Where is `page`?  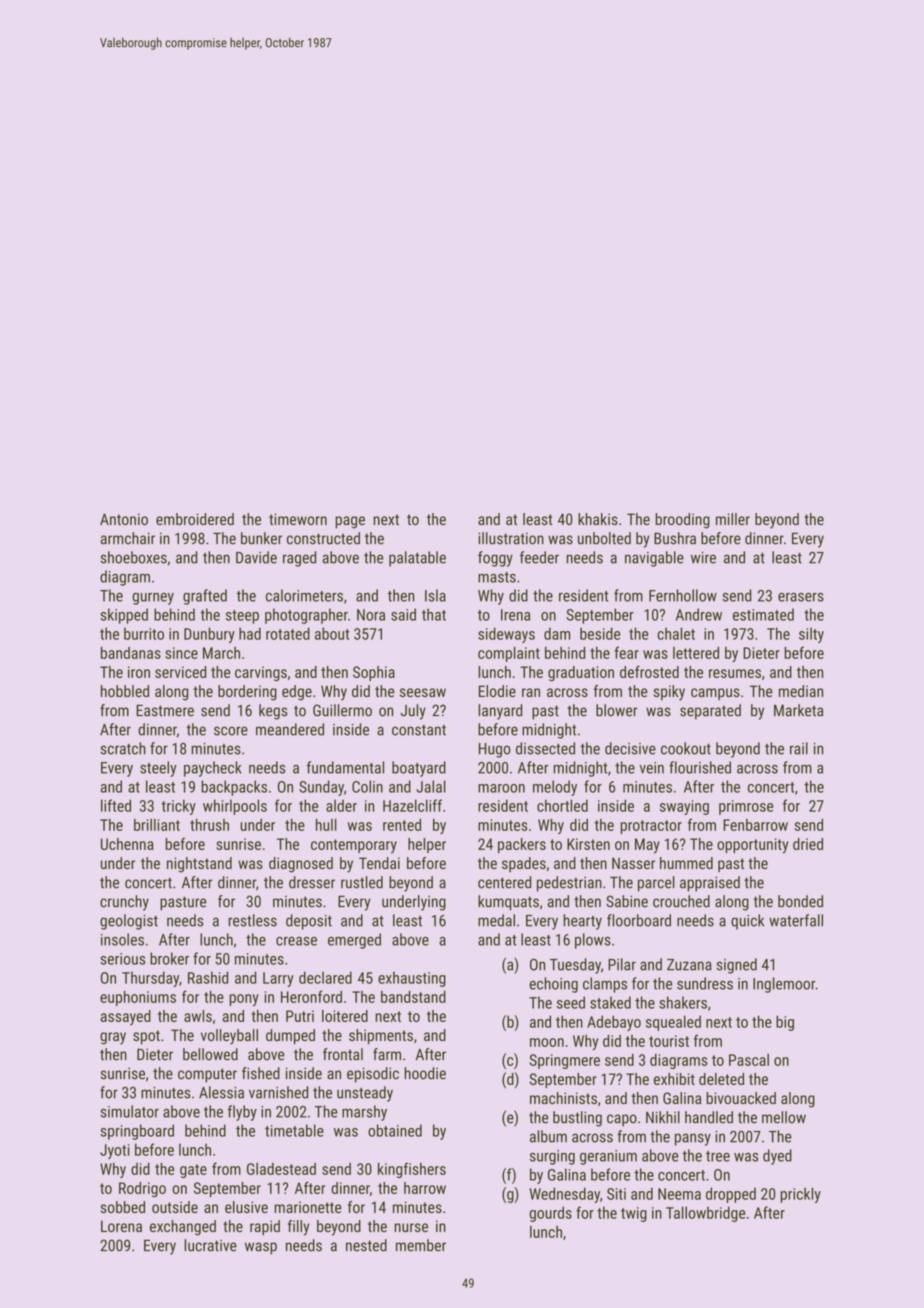
page is located at coordinates (350, 522).
